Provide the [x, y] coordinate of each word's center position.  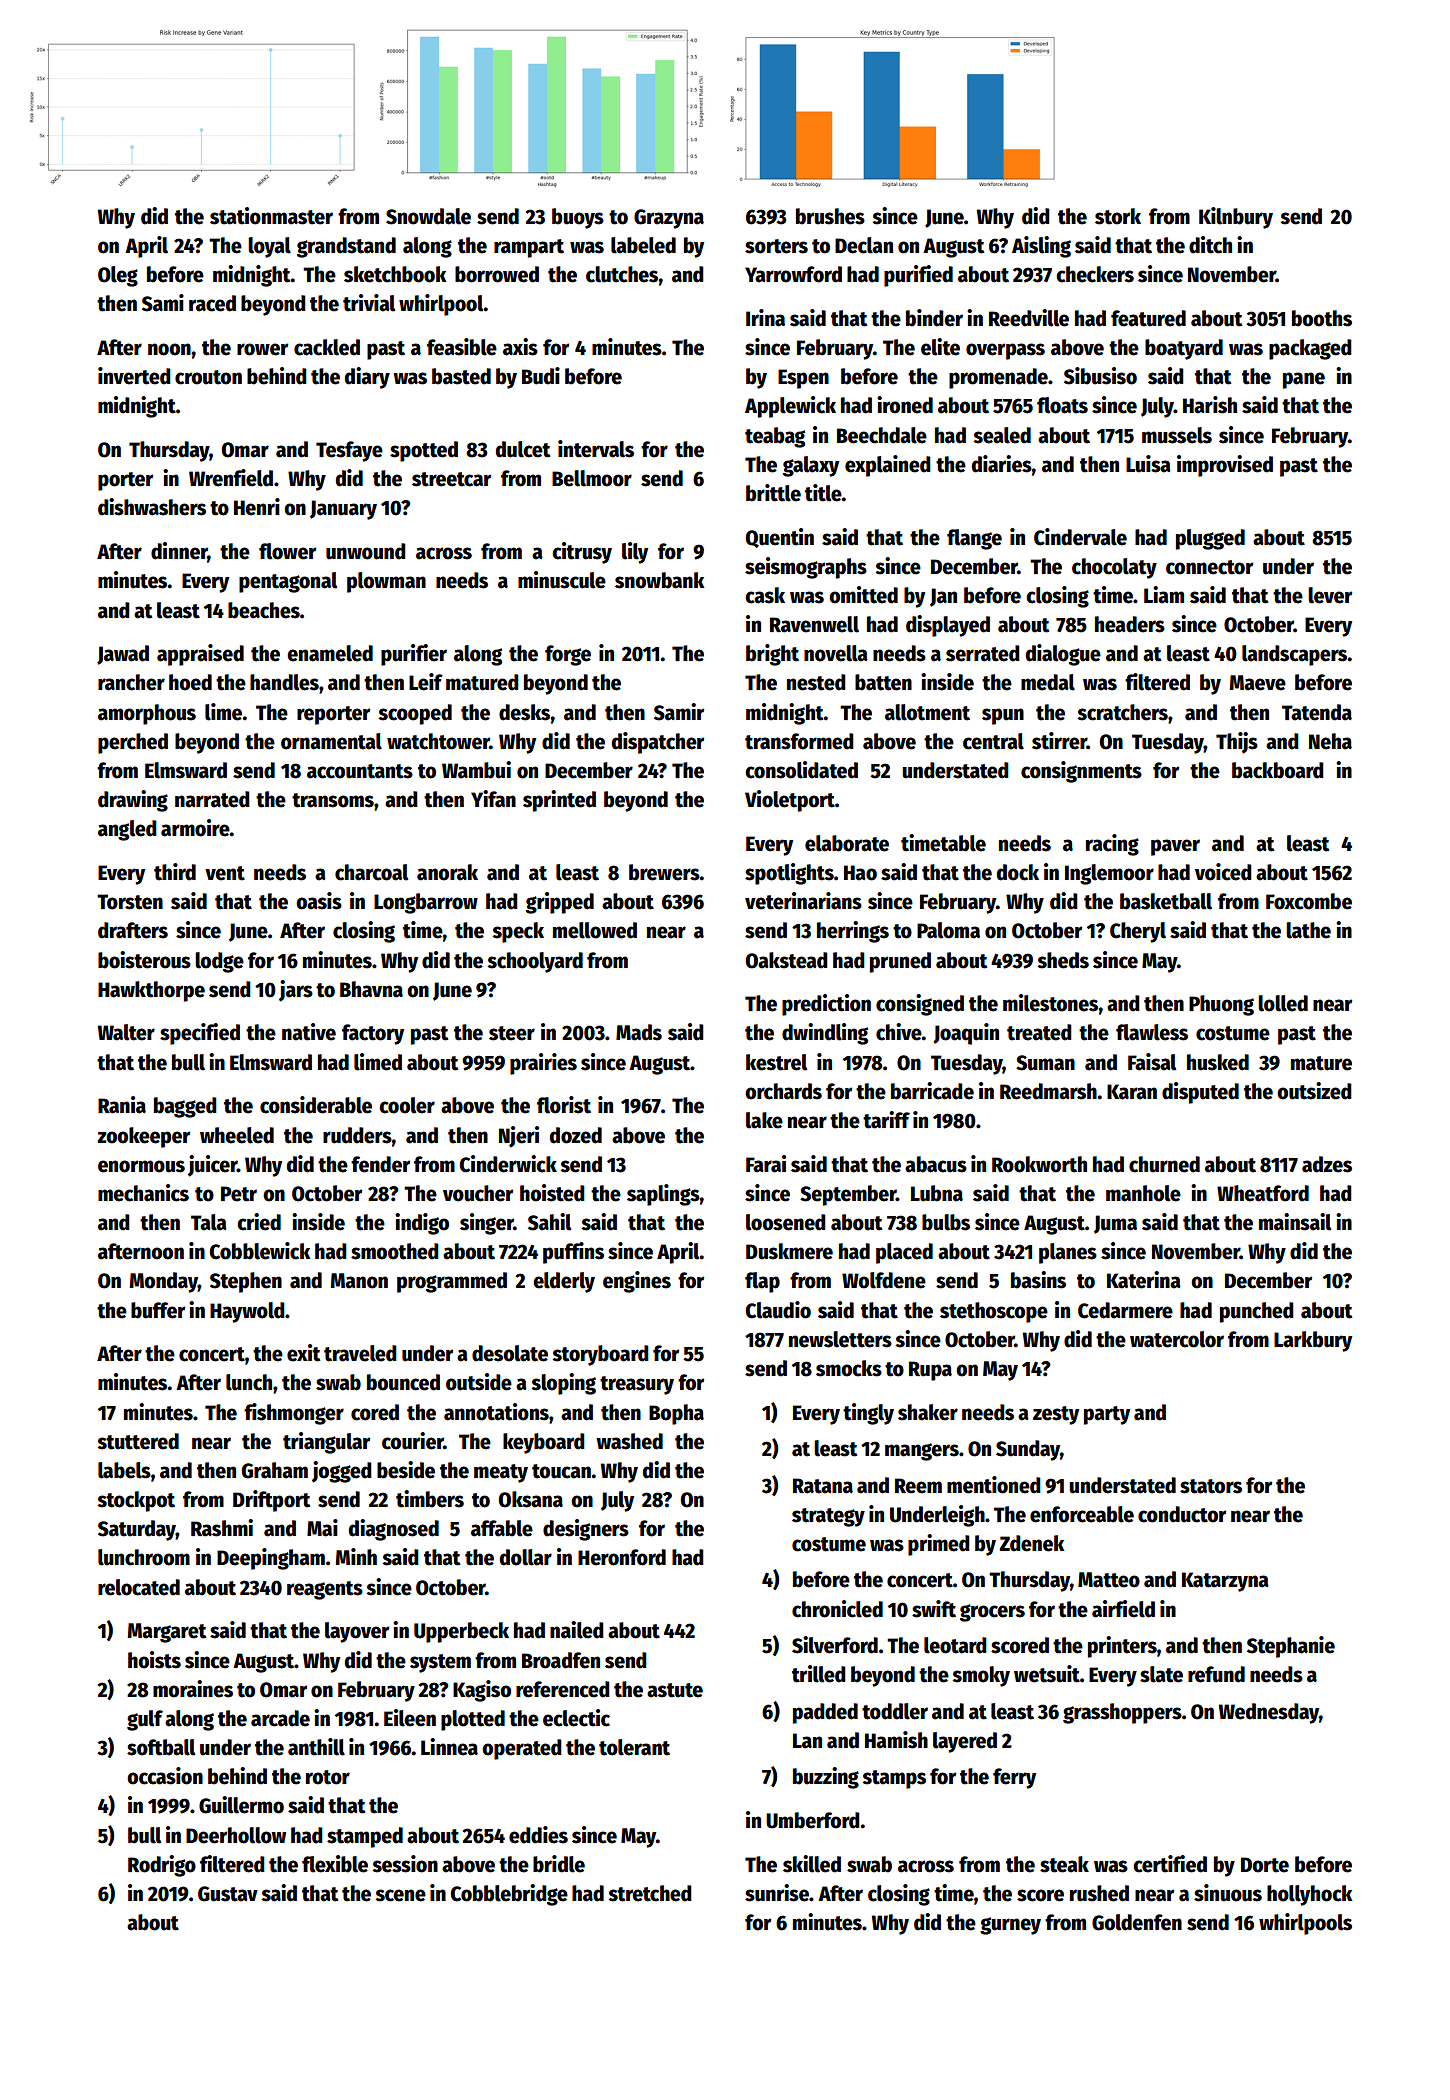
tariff [886, 1120]
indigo [422, 1224]
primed [939, 1545]
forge [568, 655]
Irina [765, 318]
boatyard [1184, 349]
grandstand [346, 247]
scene [400, 1895]
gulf [145, 1720]
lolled [1283, 1003]
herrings [853, 932]
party [1107, 1415]
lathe [1308, 930]
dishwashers [152, 507]
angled [127, 830]
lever [1330, 595]
